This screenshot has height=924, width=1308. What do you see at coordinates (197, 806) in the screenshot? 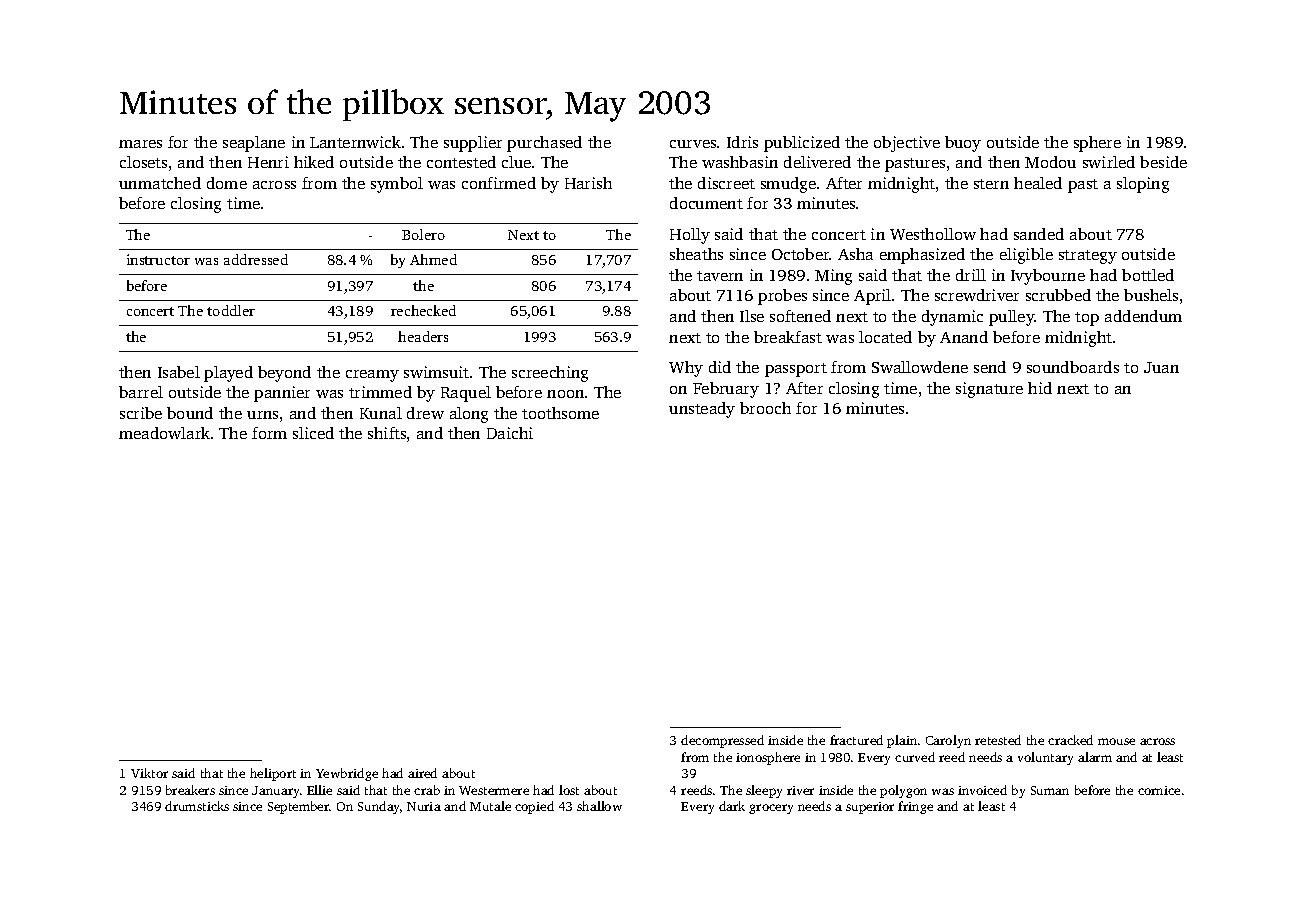
I see `drumsticks` at bounding box center [197, 806].
